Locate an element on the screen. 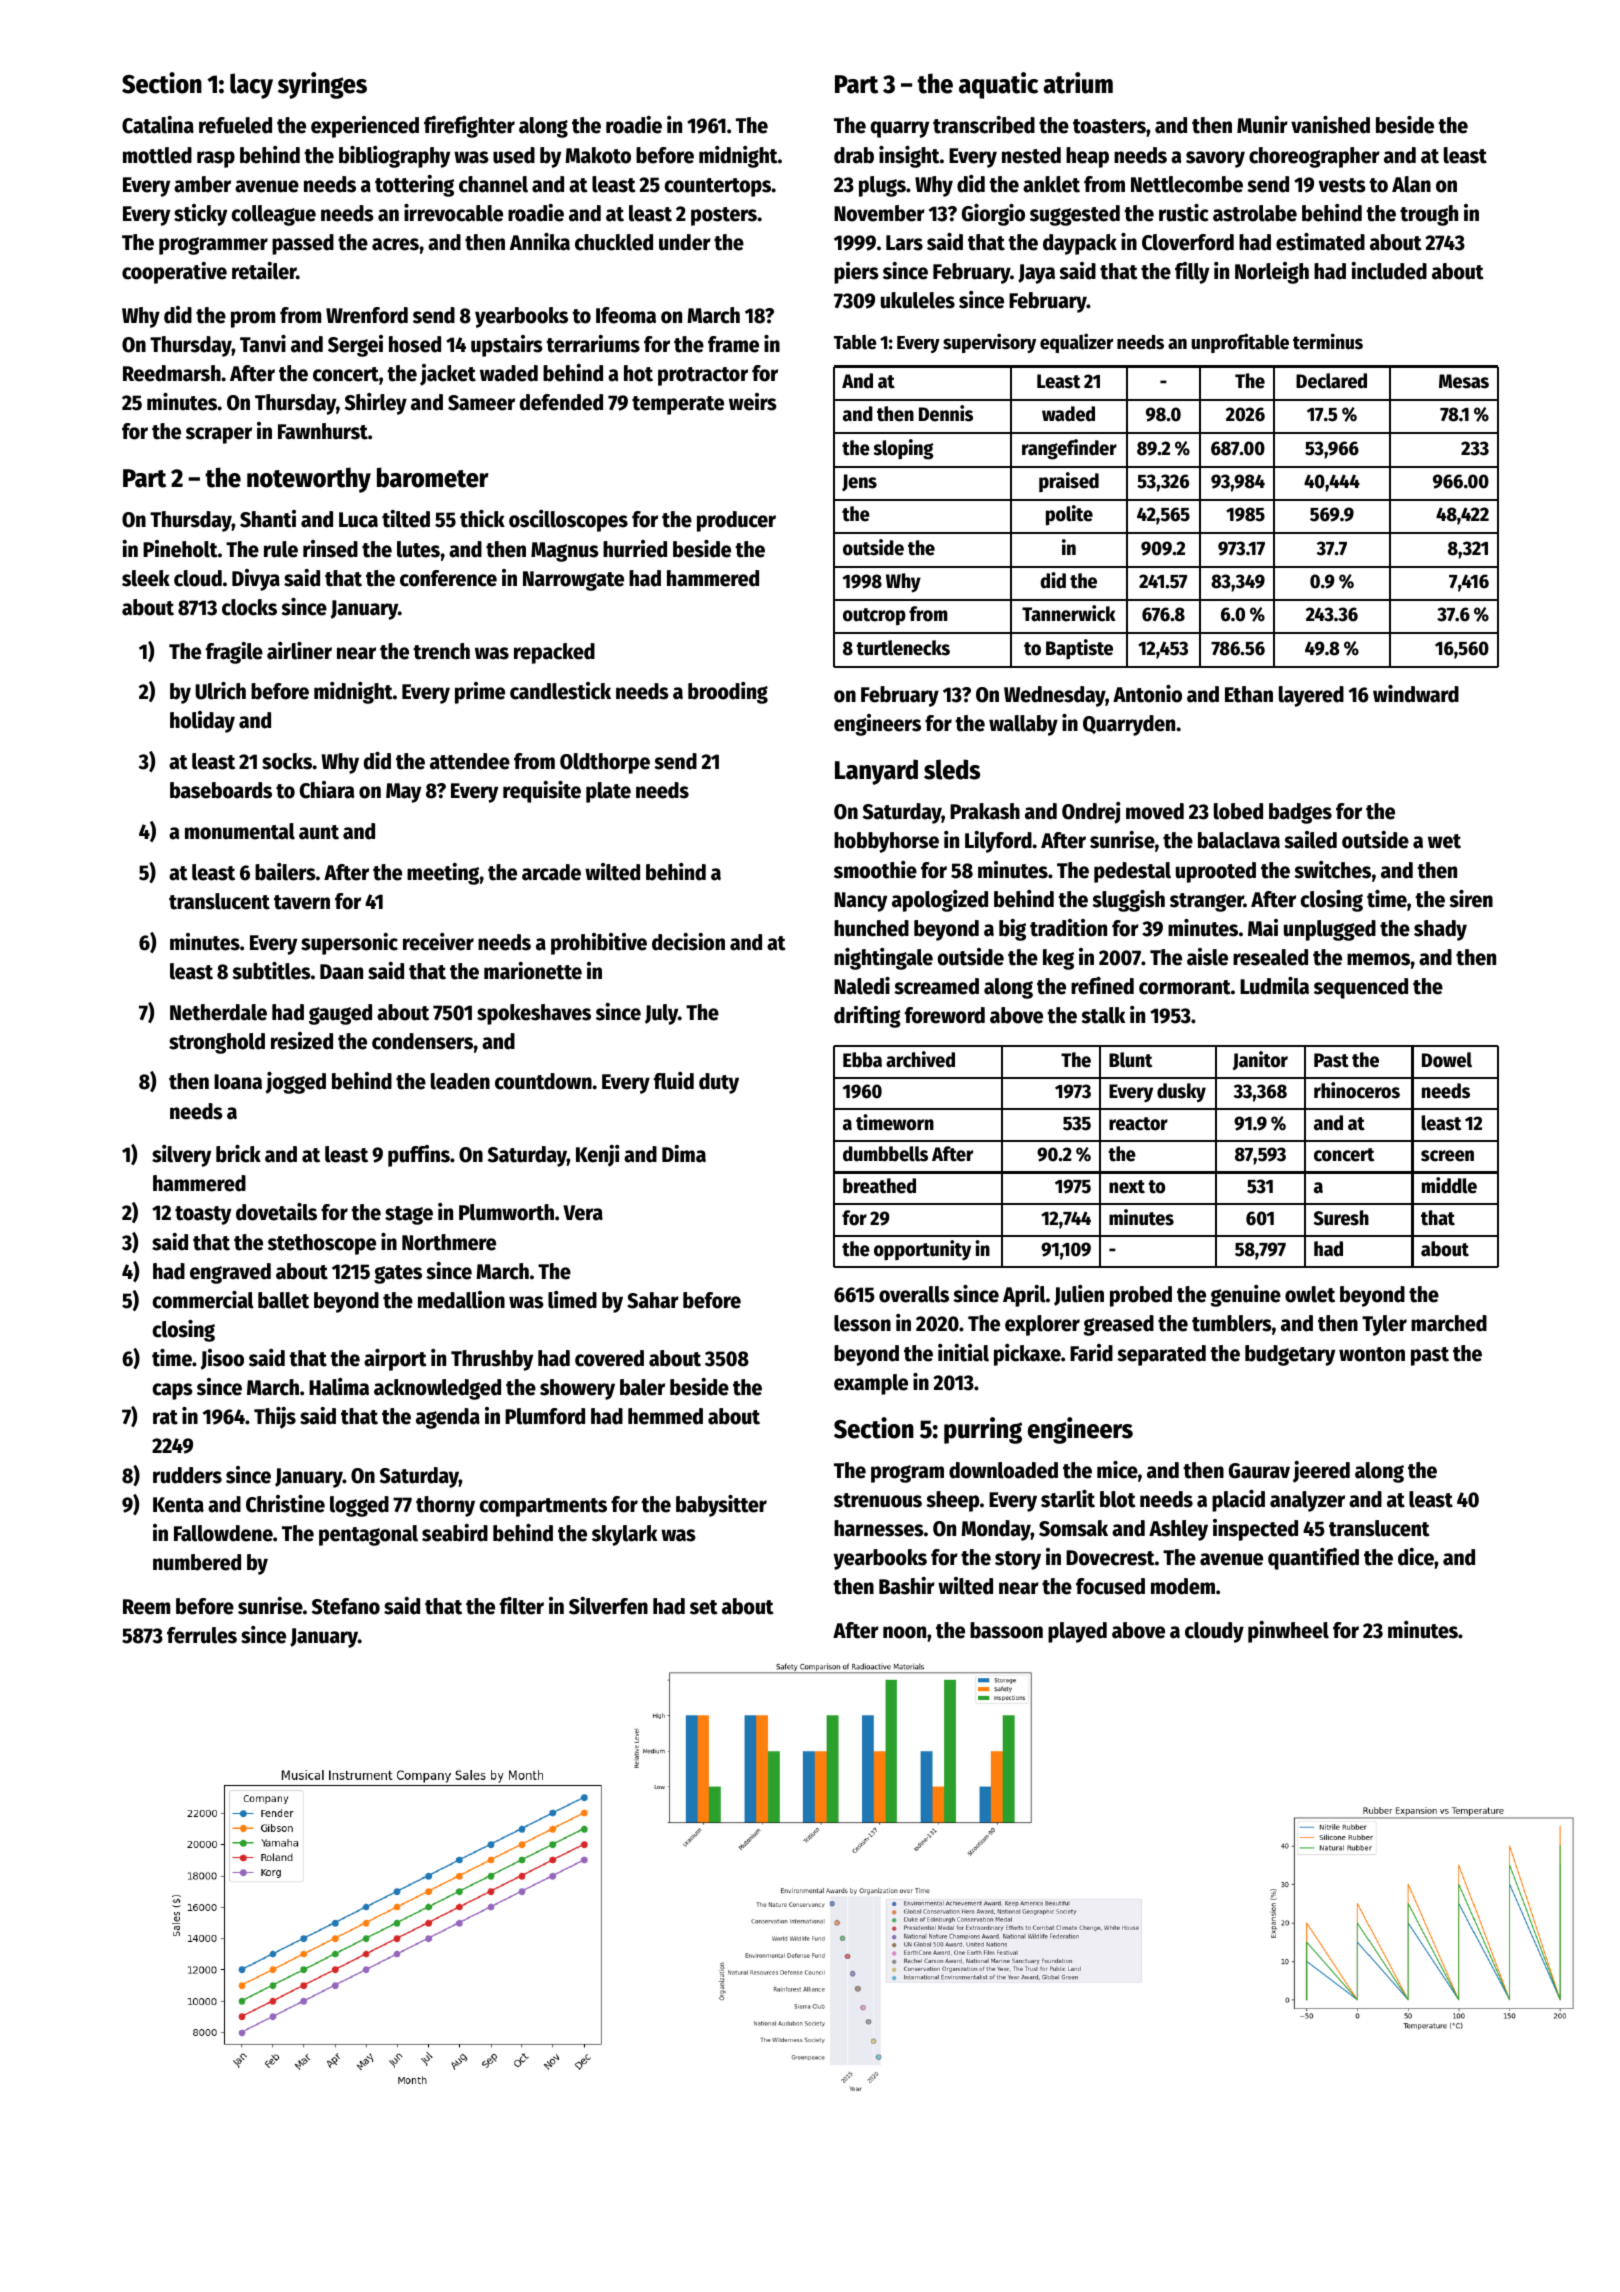 The image size is (1620, 2292). plate is located at coordinates (608, 792).
